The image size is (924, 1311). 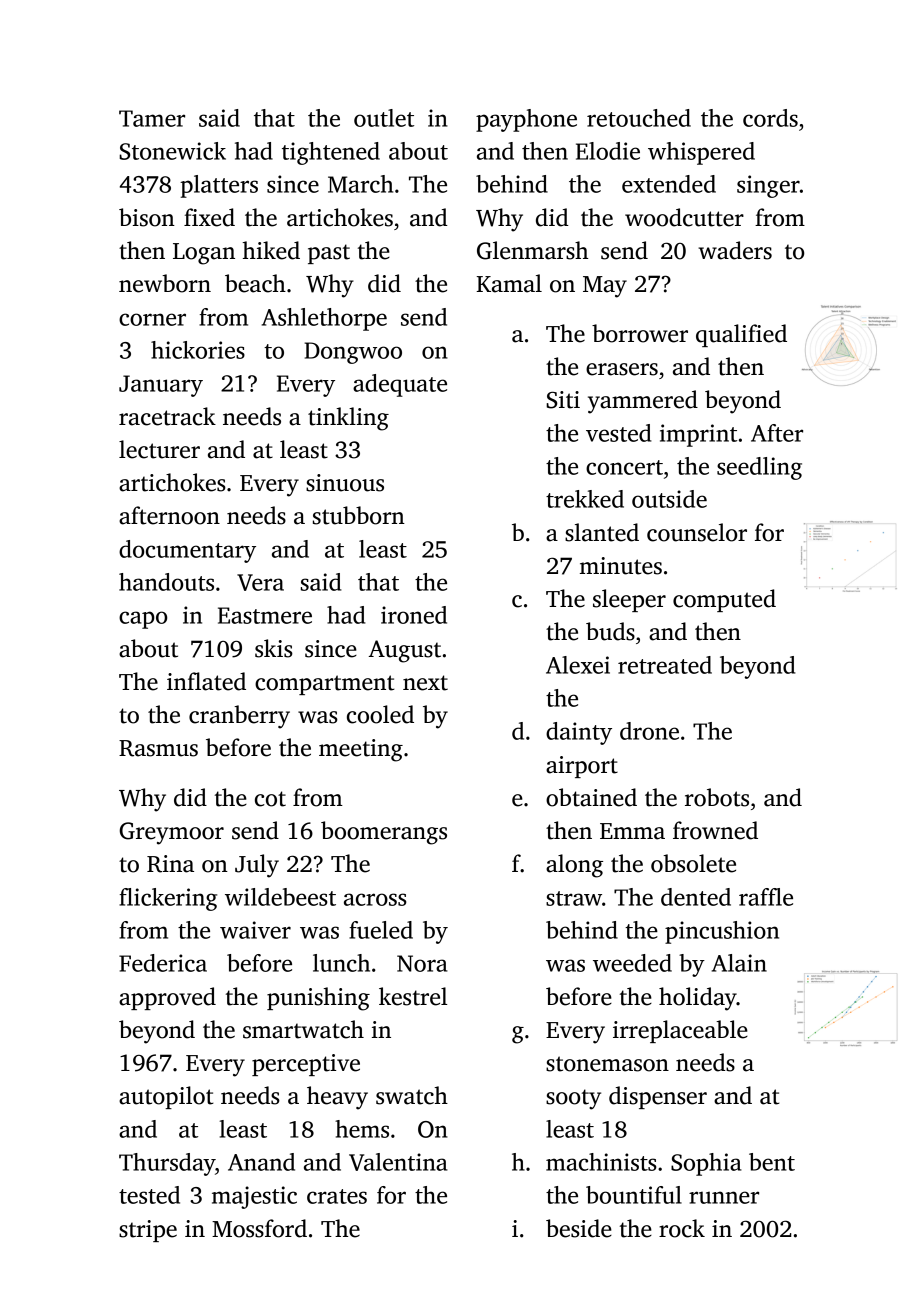 What do you see at coordinates (639, 118) in the screenshot?
I see `retouched` at bounding box center [639, 118].
